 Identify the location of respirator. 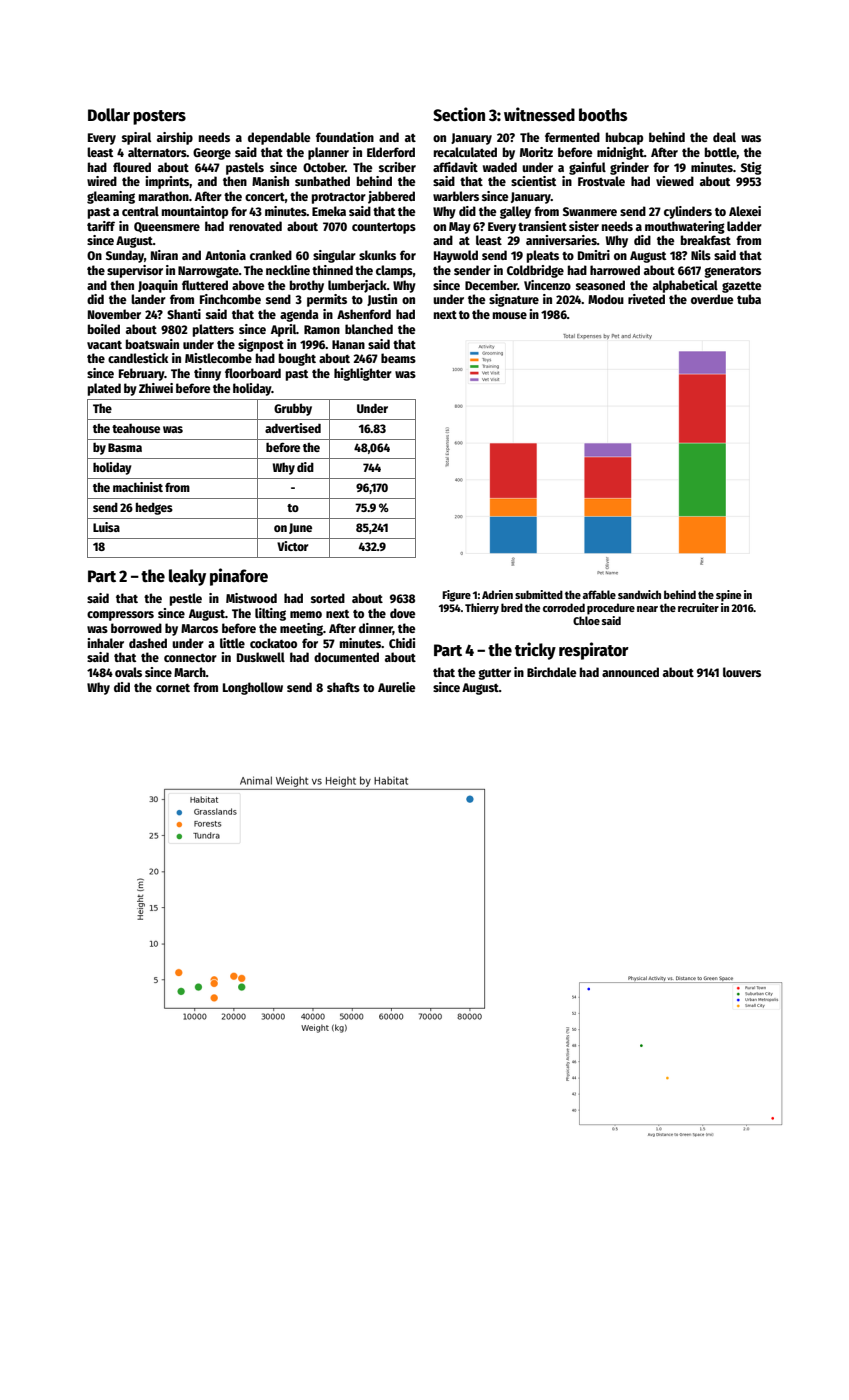
(594, 651).
